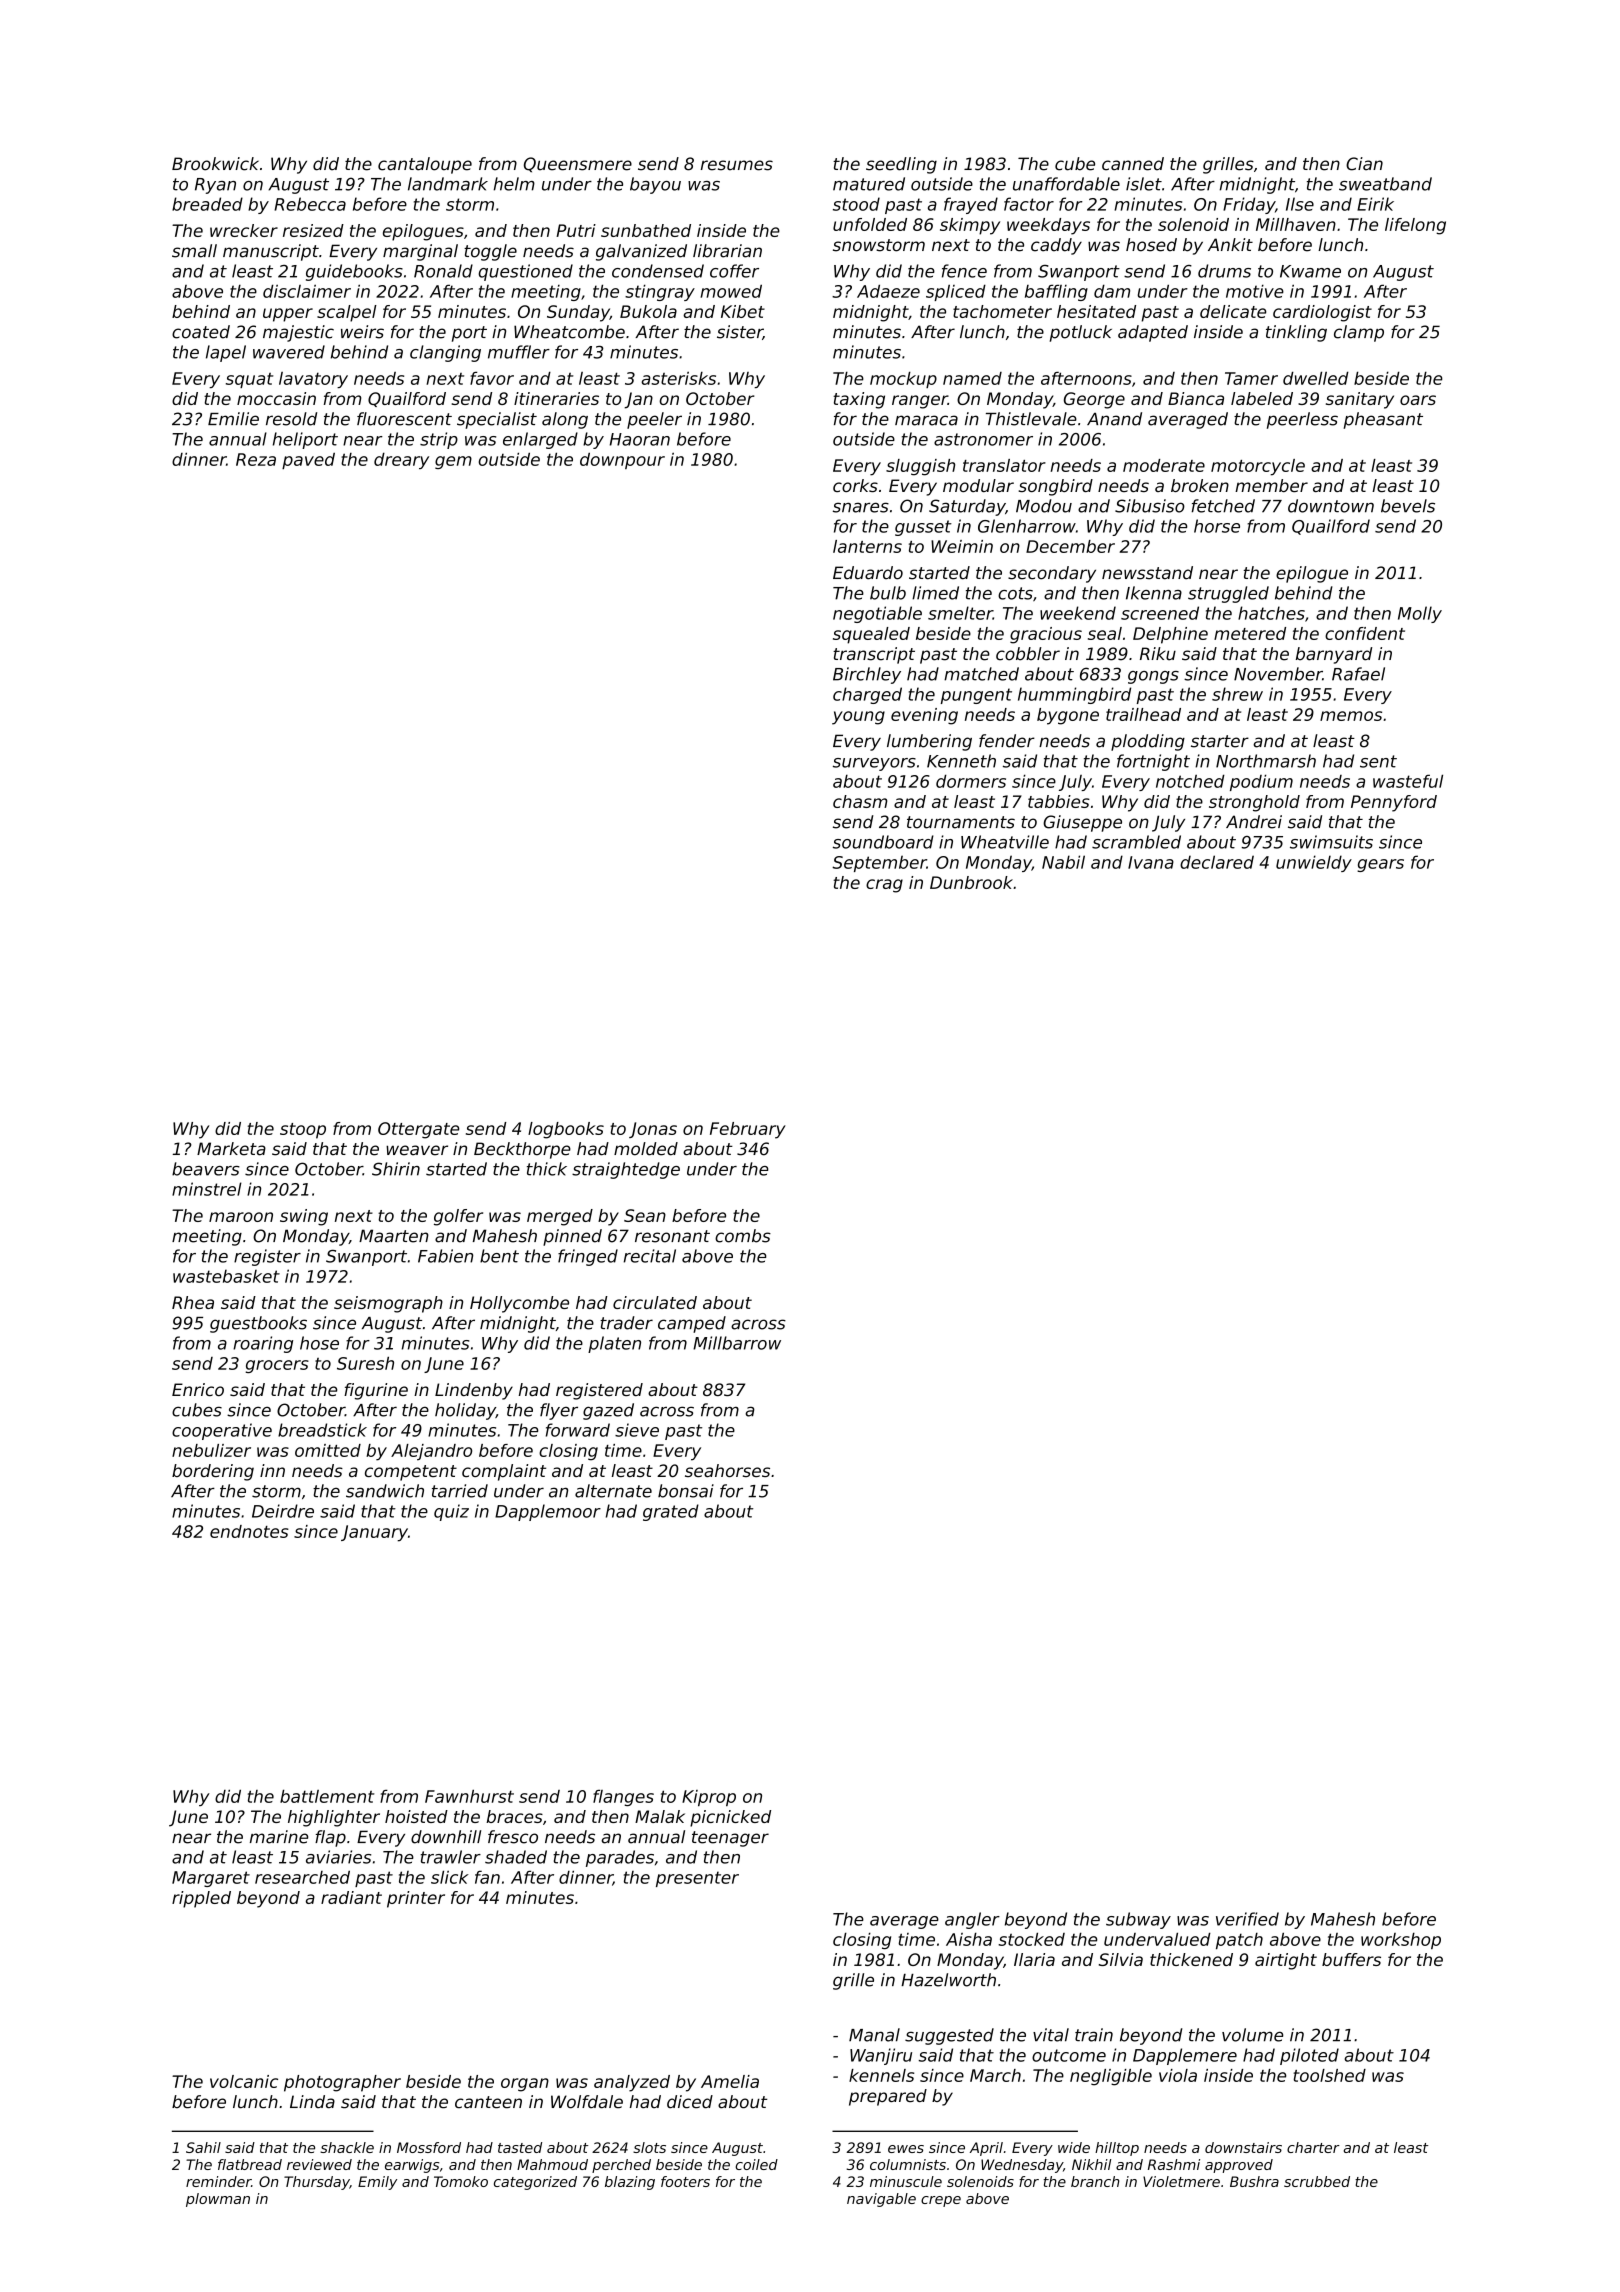 Image resolution: width=1620 pixels, height=2292 pixels. Describe the element at coordinates (856, 204) in the document. I see `stood` at that location.
